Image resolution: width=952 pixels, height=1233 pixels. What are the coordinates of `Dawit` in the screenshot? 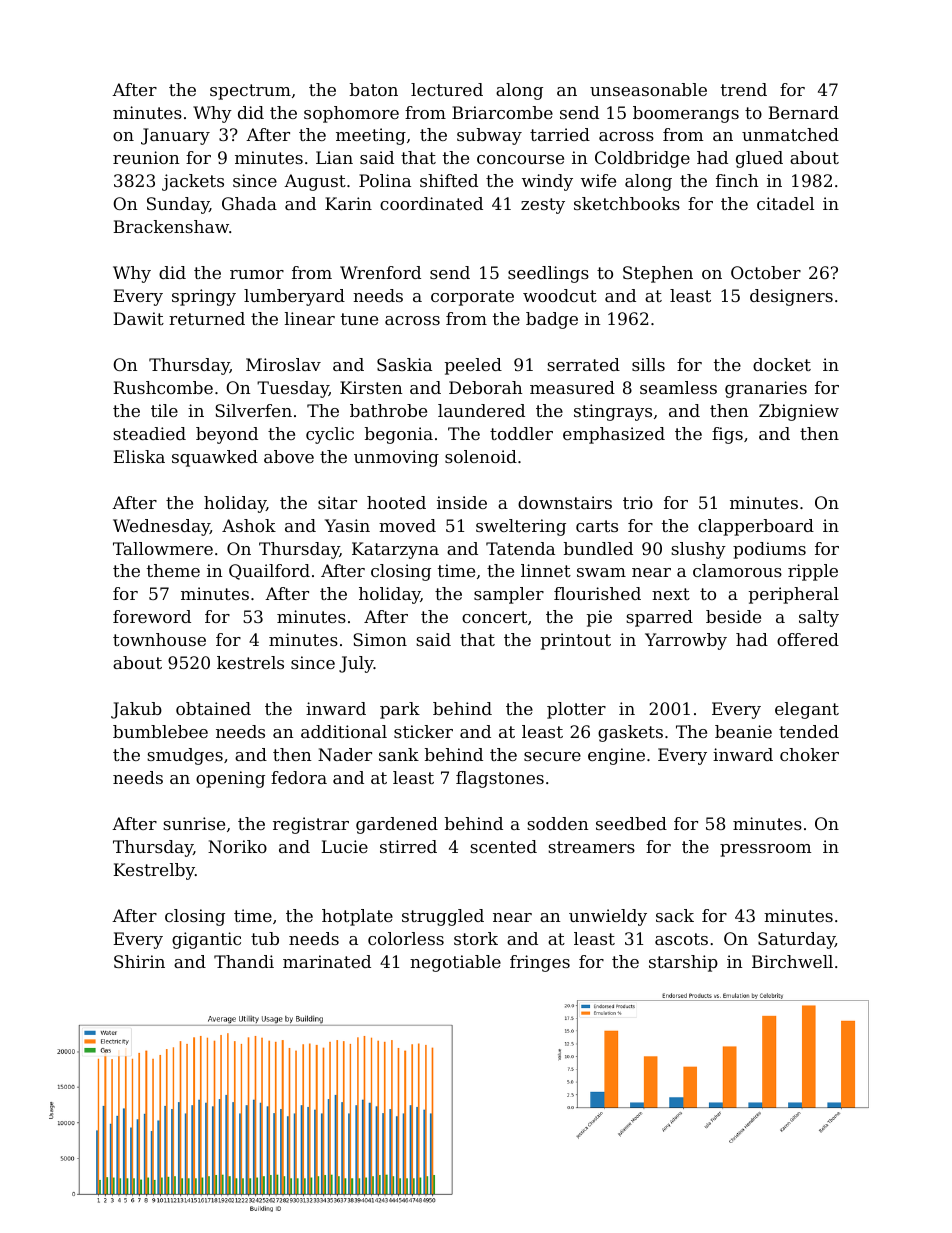 It's located at (138, 318).
